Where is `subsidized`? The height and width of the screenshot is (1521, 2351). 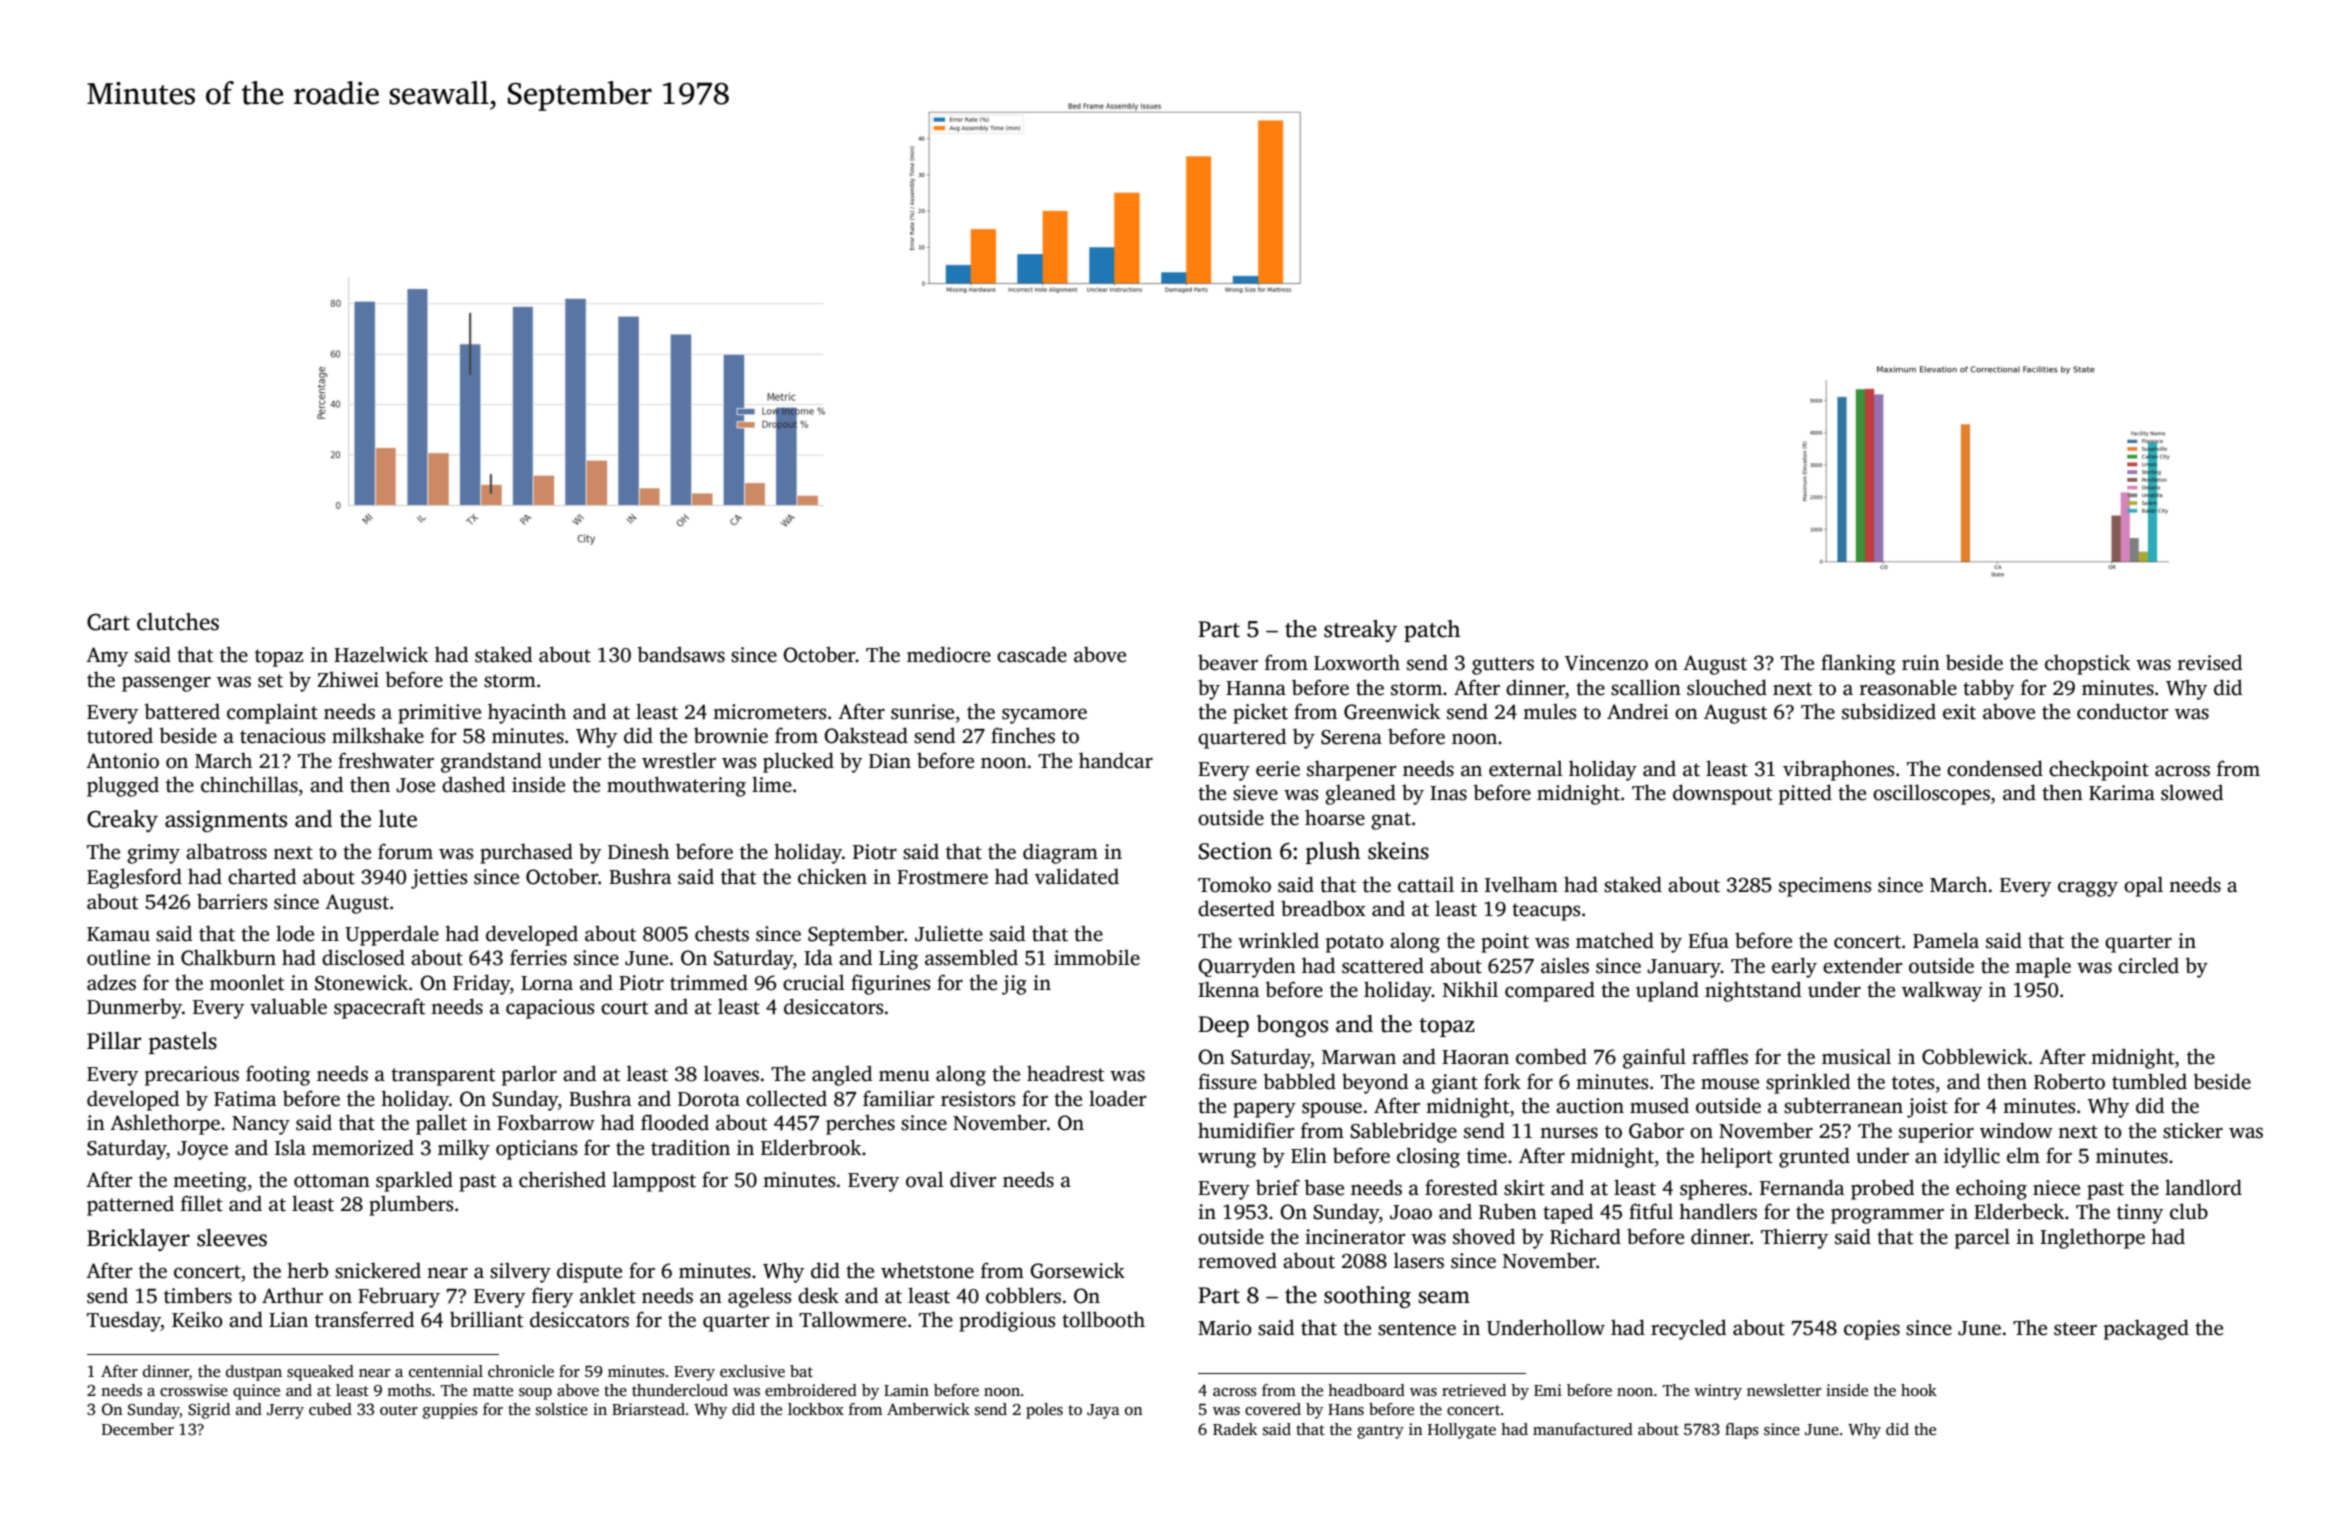 subsidized is located at coordinates (1889, 711).
